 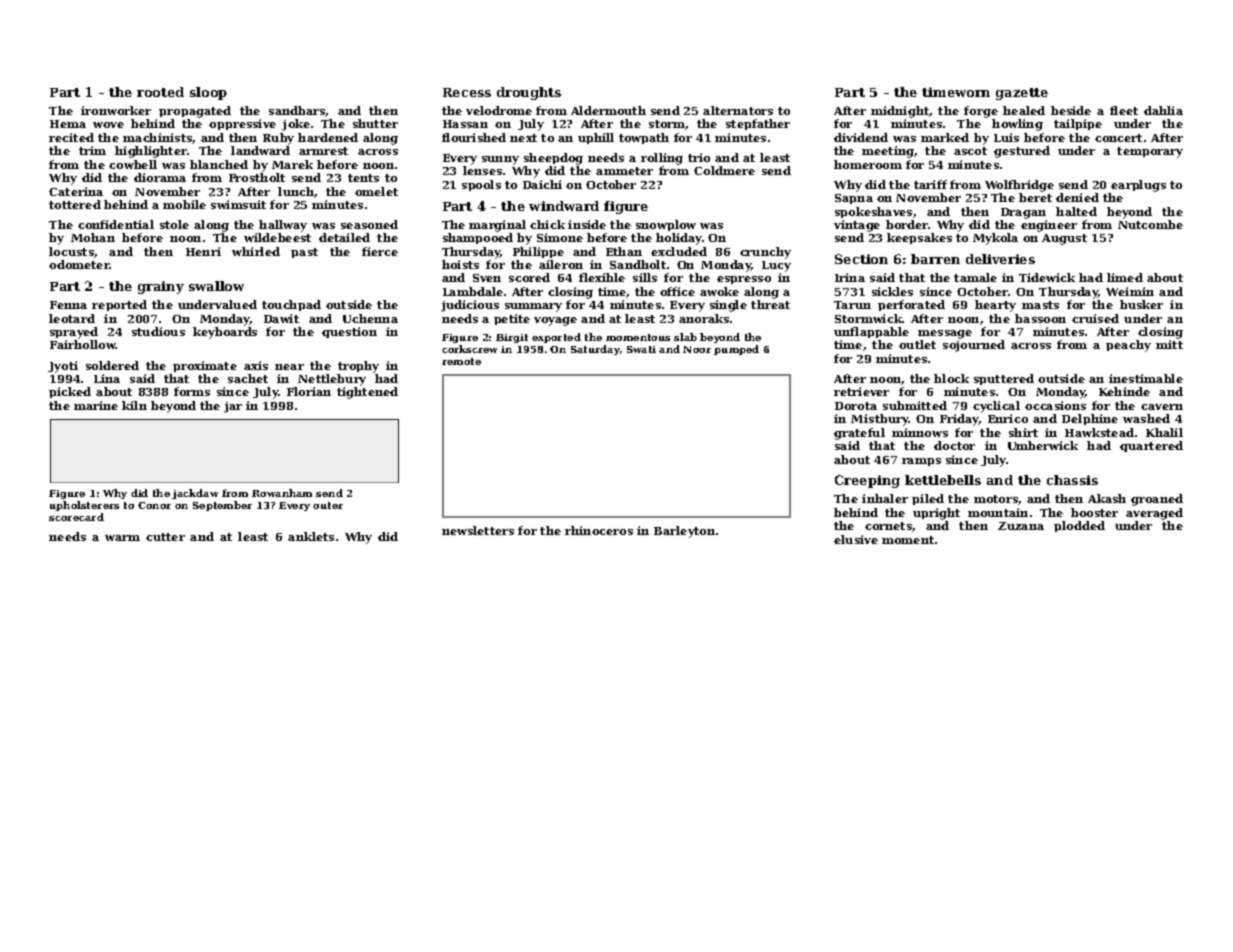 What do you see at coordinates (122, 538) in the image?
I see `warm` at bounding box center [122, 538].
